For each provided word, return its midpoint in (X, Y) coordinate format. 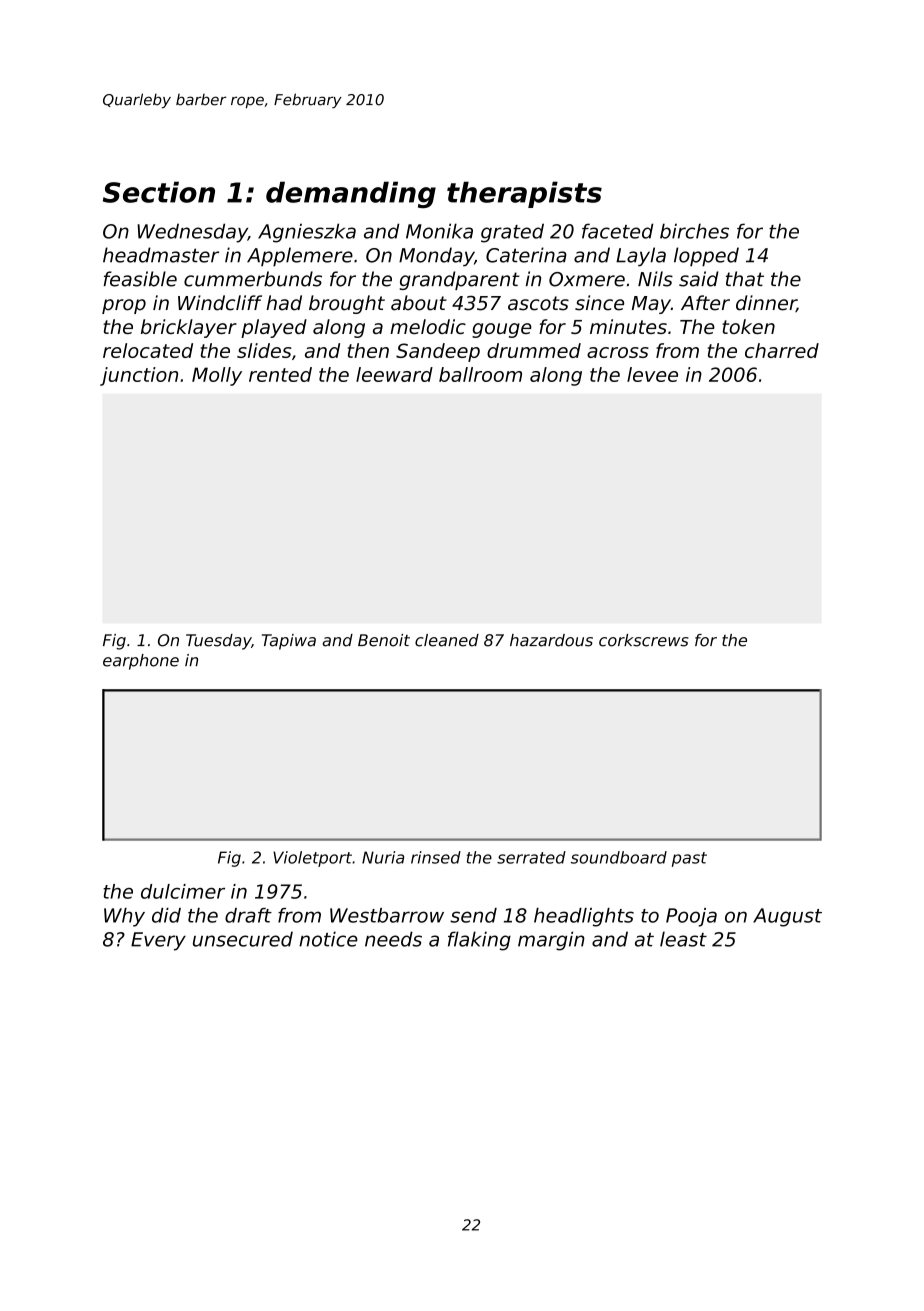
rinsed (436, 857)
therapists (524, 194)
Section (159, 192)
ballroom (480, 374)
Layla (641, 257)
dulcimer (183, 891)
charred (782, 350)
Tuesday (218, 642)
